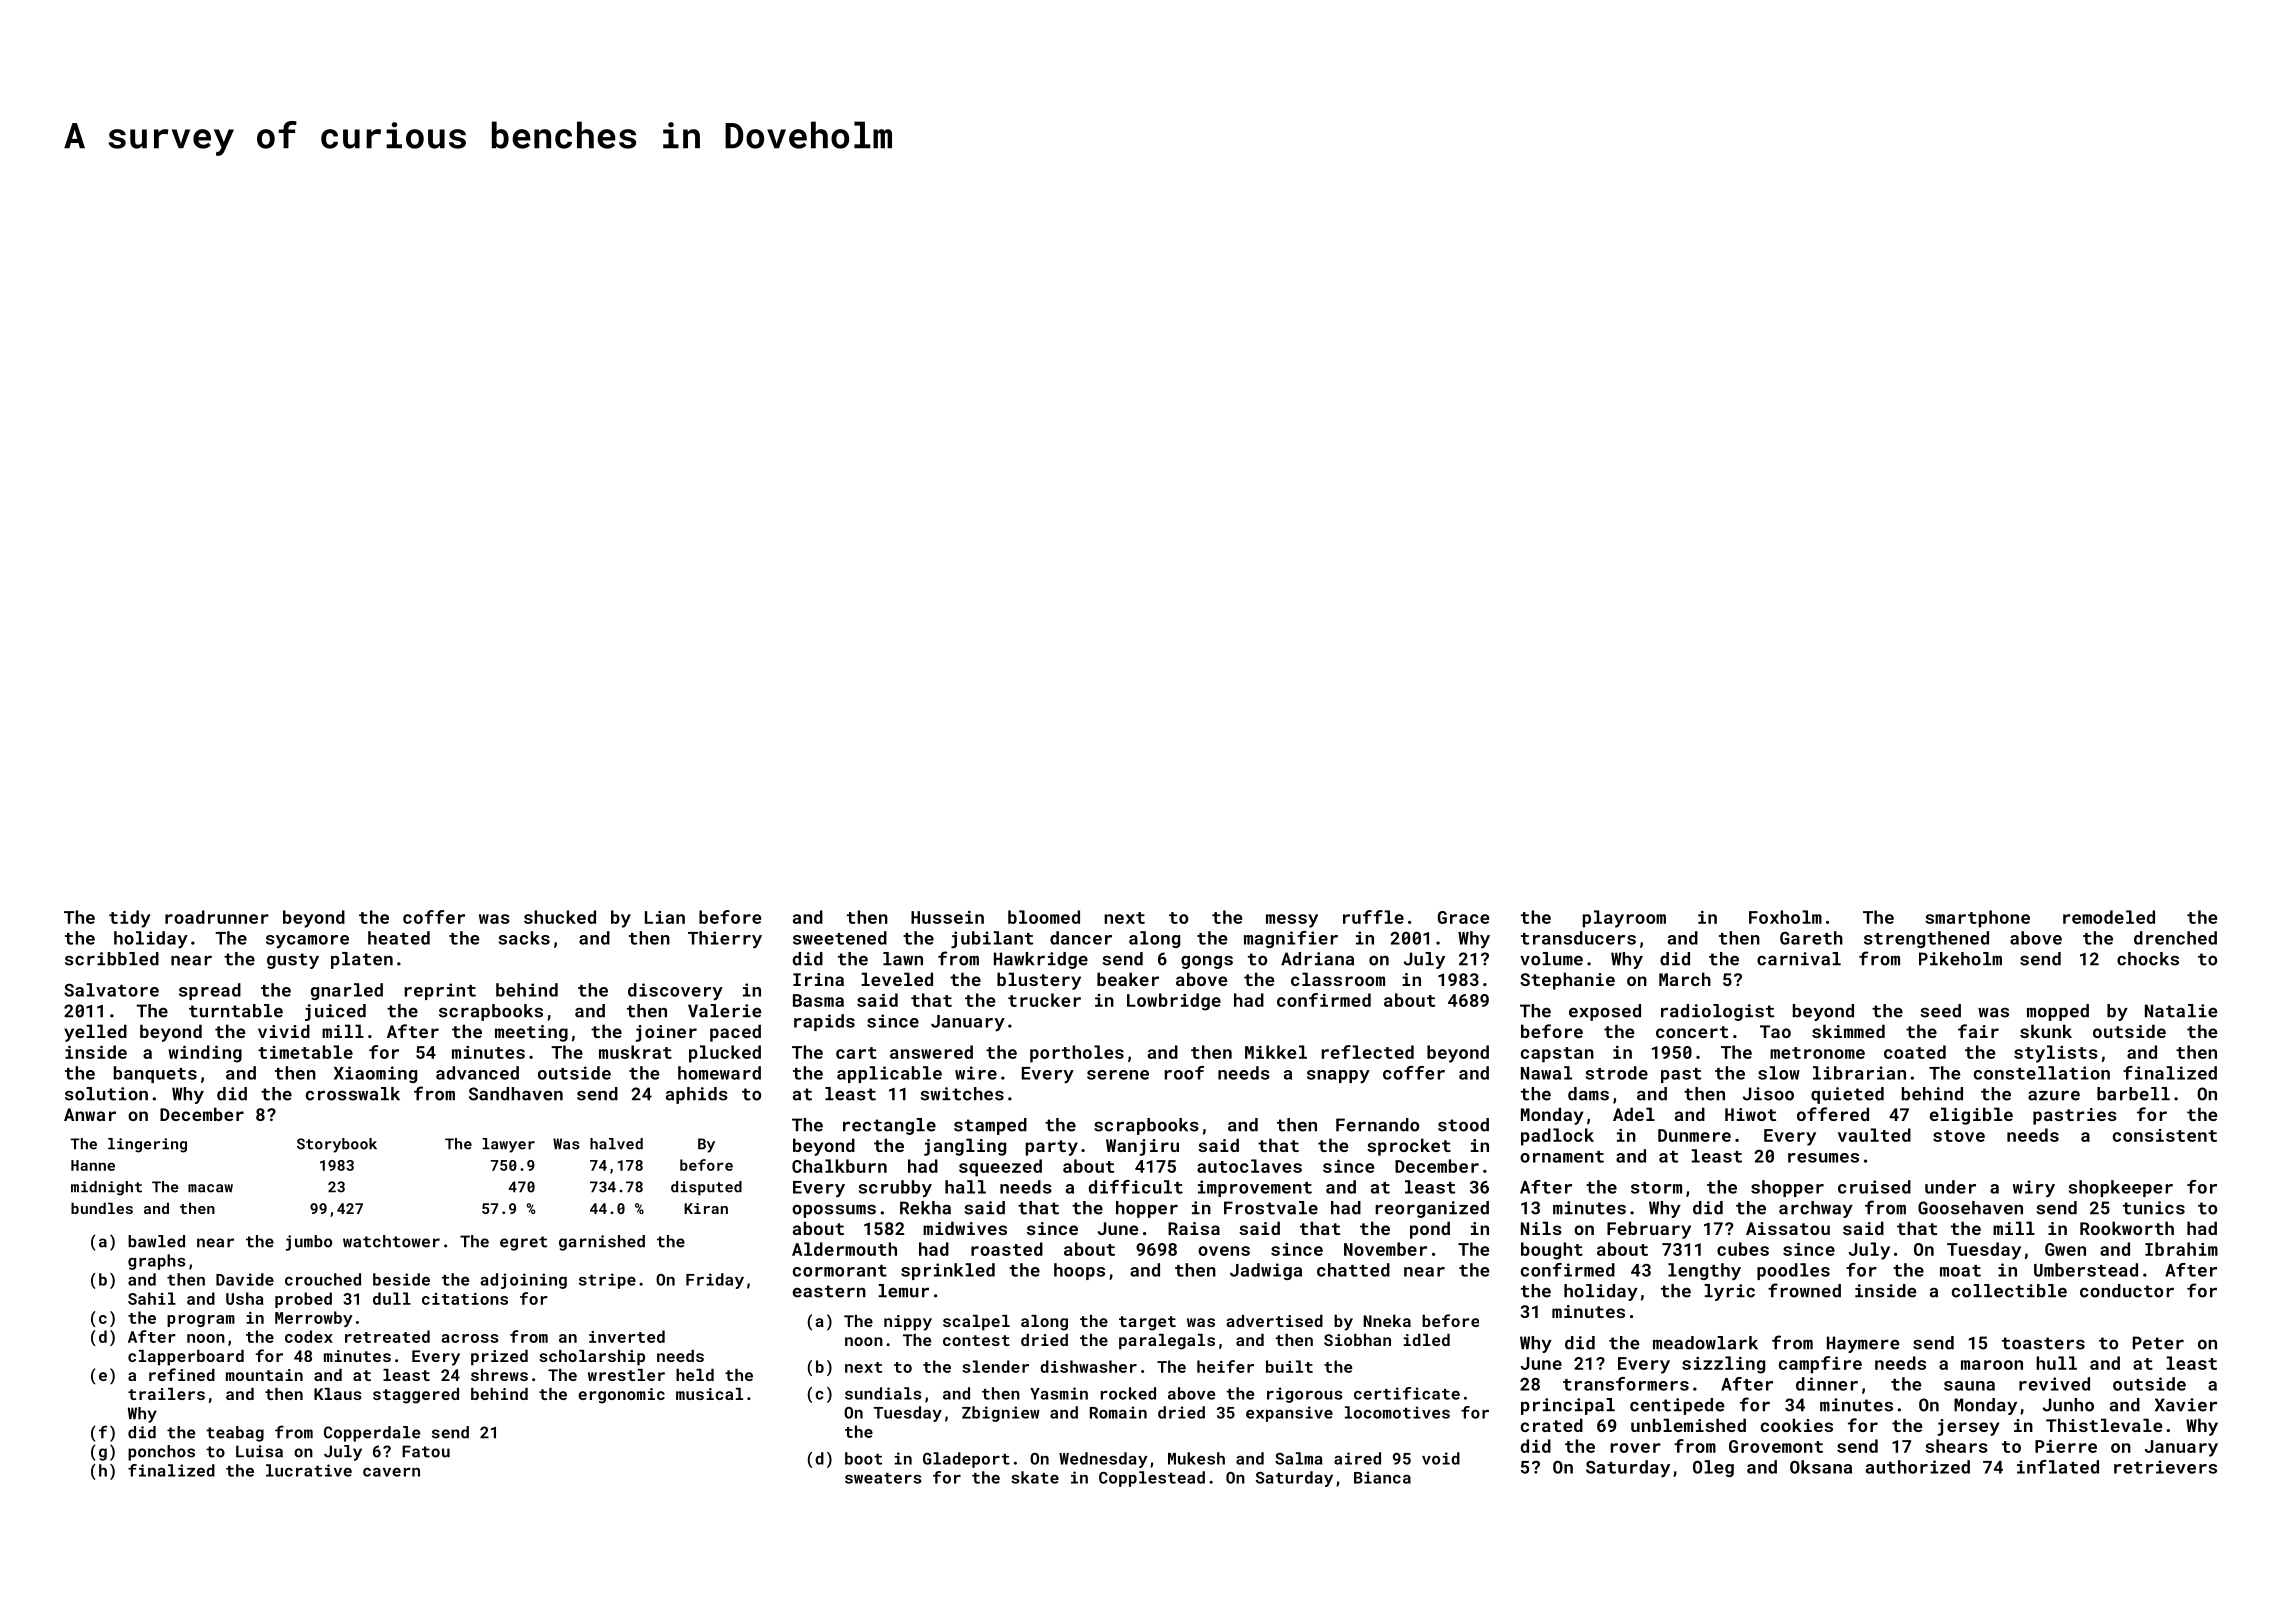  What do you see at coordinates (665, 917) in the document?
I see `Lian` at bounding box center [665, 917].
